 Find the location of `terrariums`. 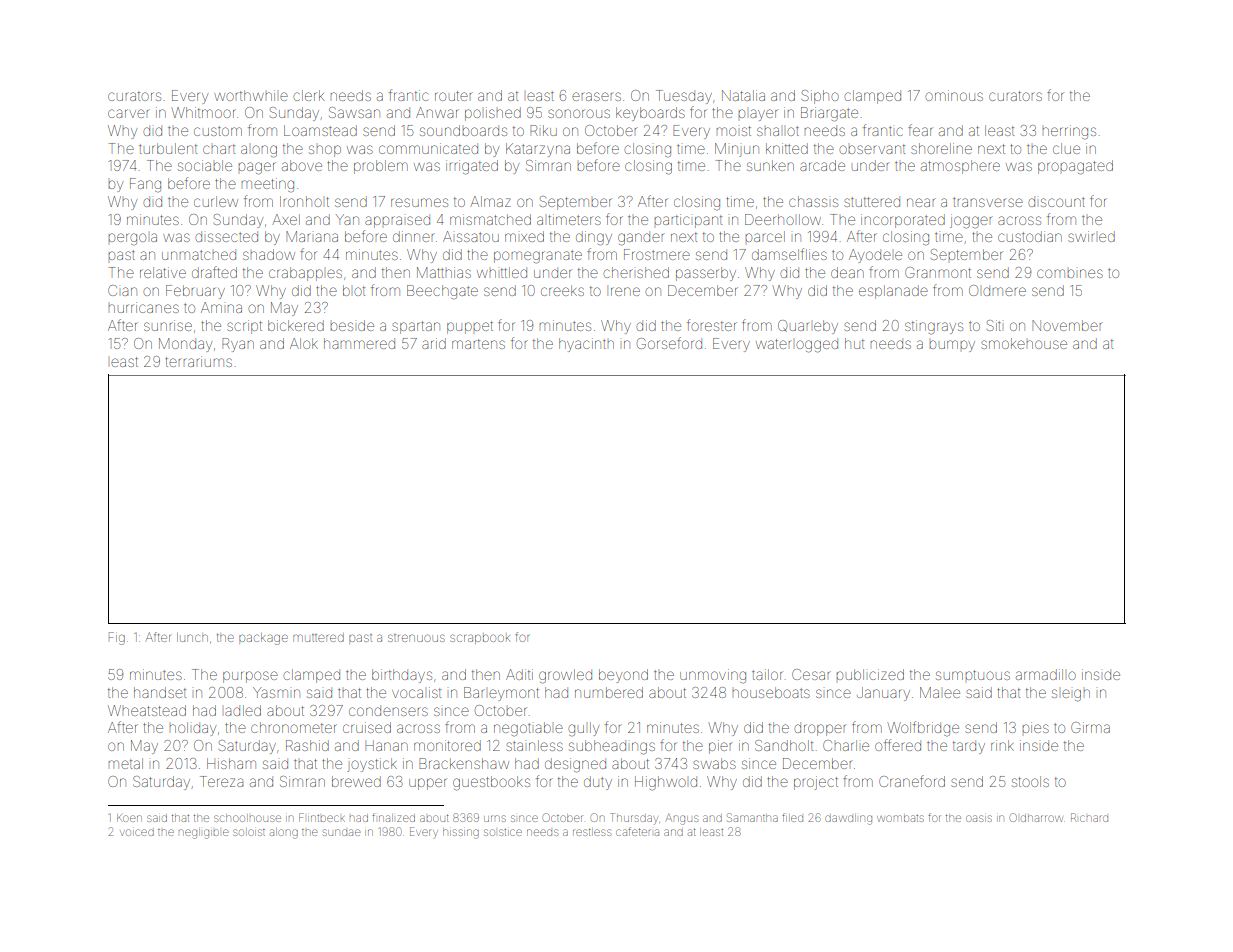

terrariums is located at coordinates (198, 361).
